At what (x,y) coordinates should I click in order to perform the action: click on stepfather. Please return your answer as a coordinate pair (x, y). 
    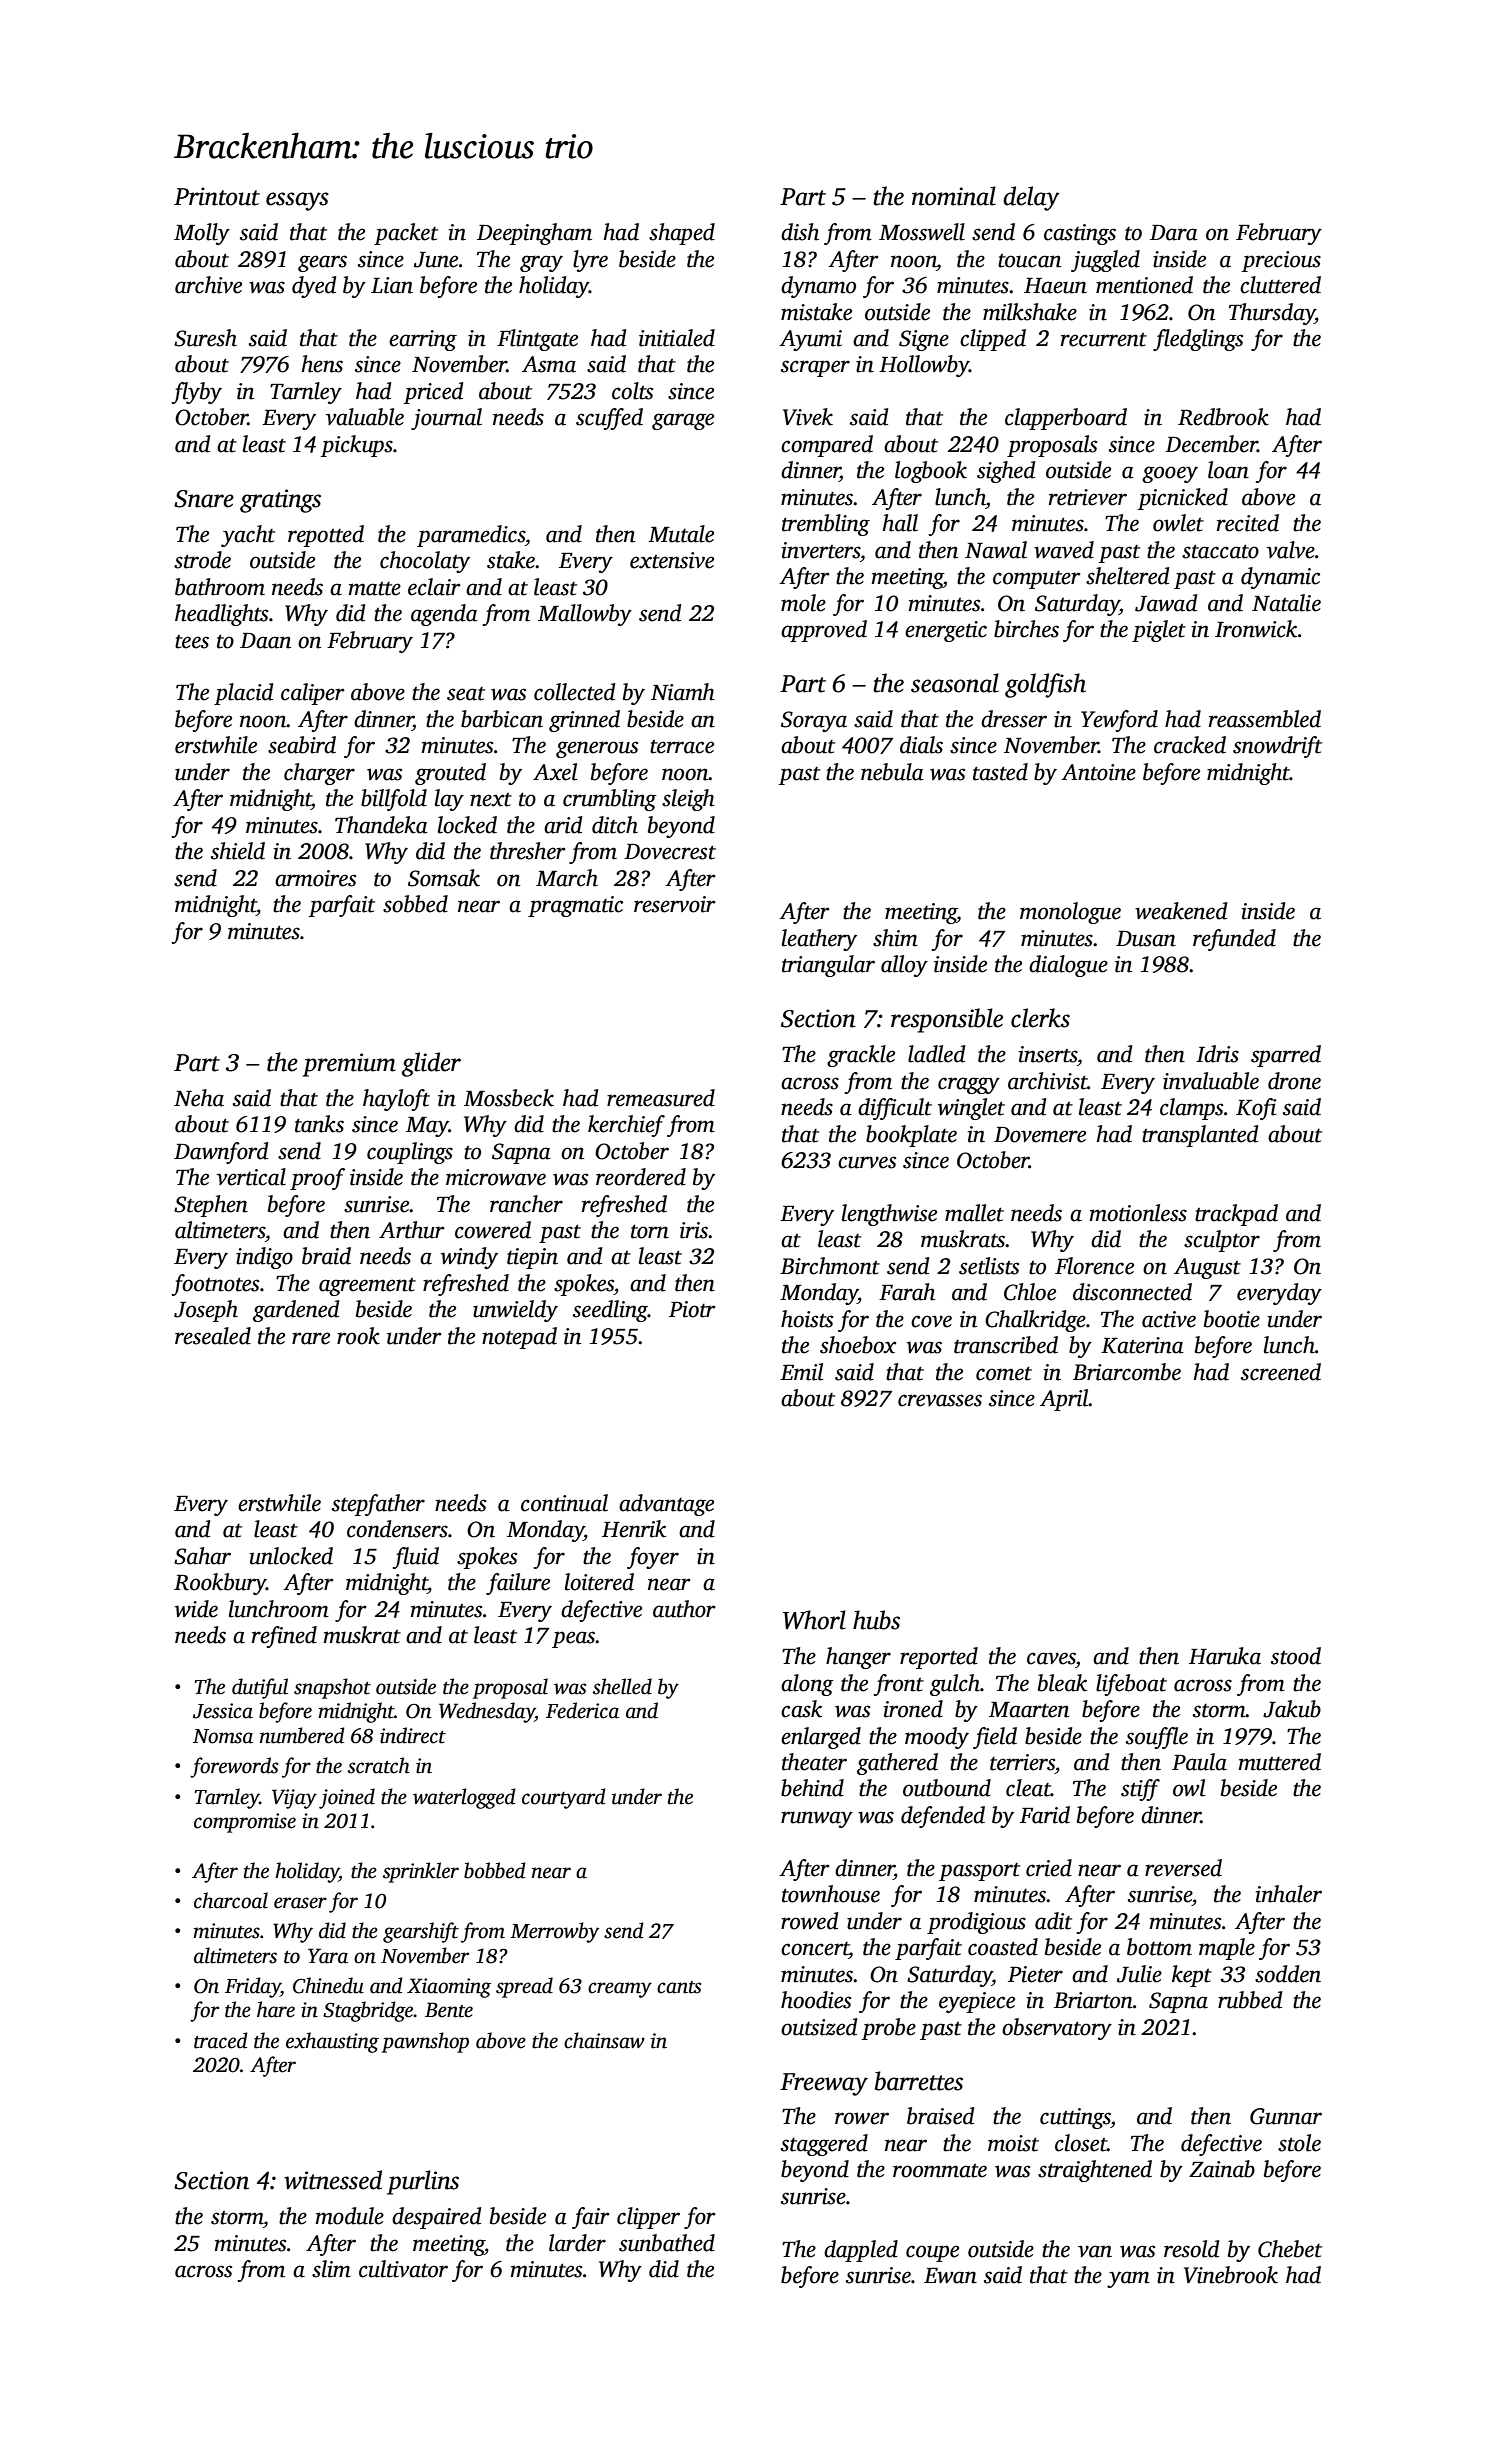
    Looking at the image, I should click on (378, 1505).
